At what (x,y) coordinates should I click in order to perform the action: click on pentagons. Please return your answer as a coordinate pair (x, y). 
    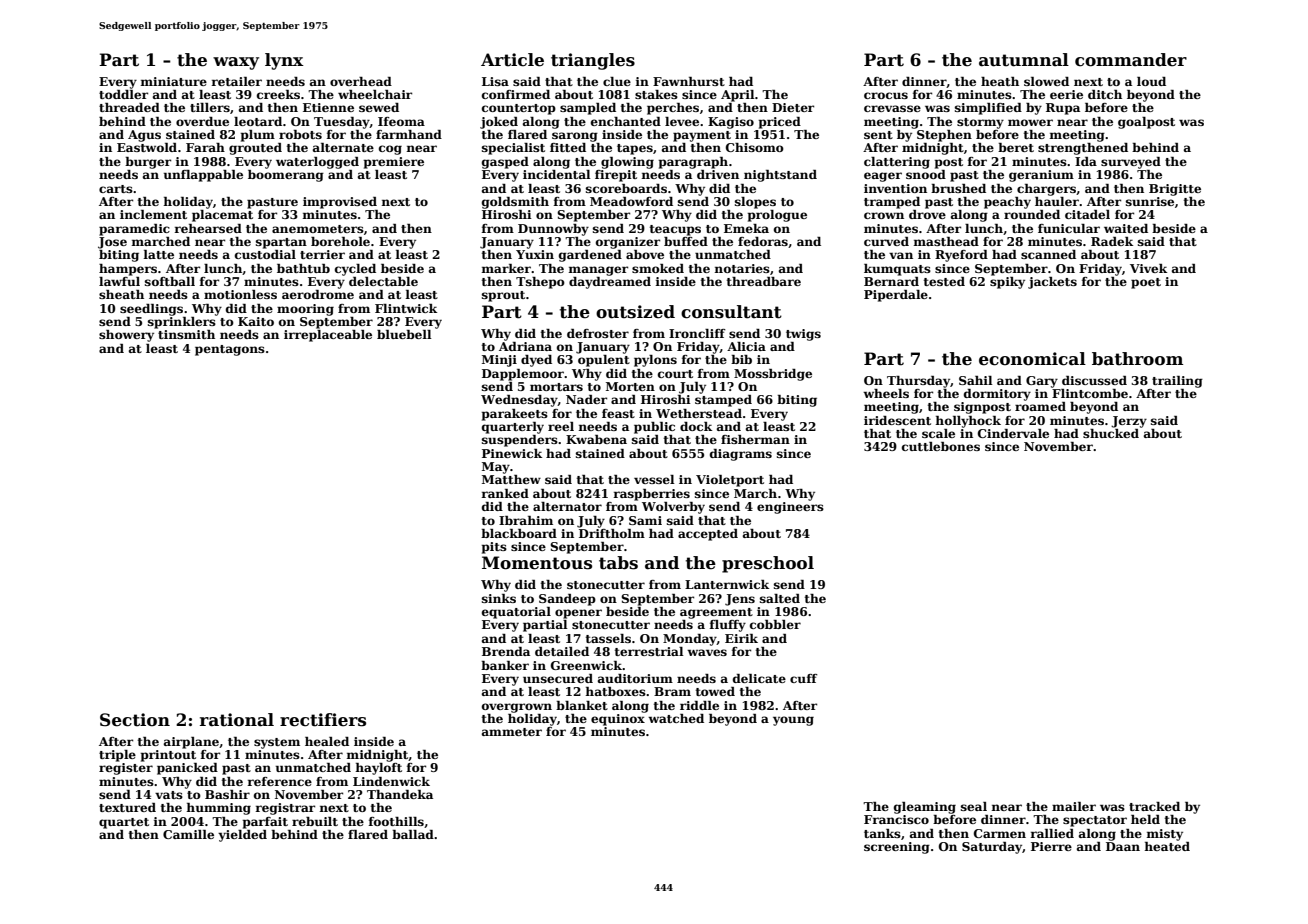
    Looking at the image, I should click on (230, 350).
